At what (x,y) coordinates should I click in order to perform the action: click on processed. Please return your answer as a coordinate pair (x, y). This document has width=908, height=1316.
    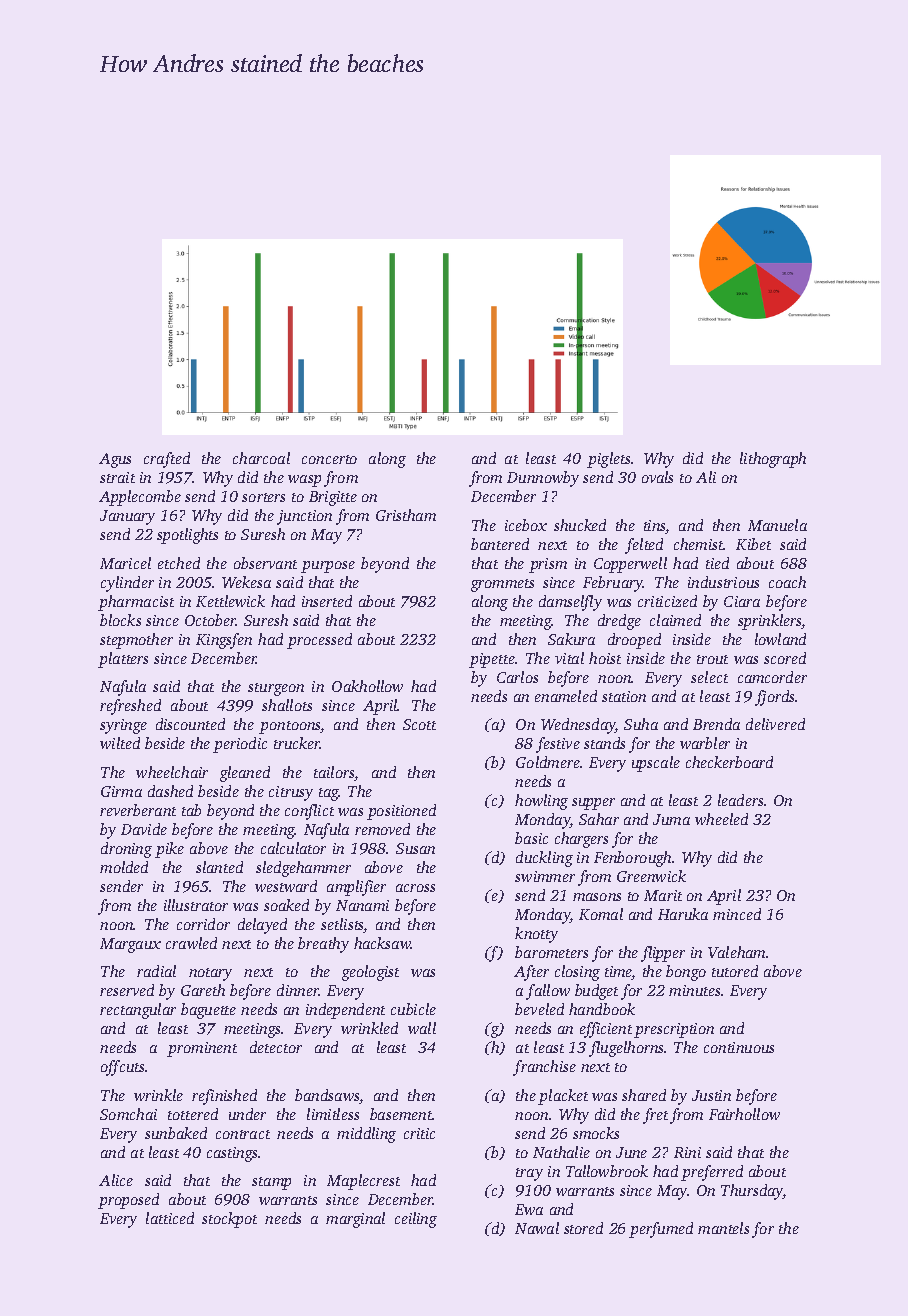
    Looking at the image, I should click on (319, 641).
